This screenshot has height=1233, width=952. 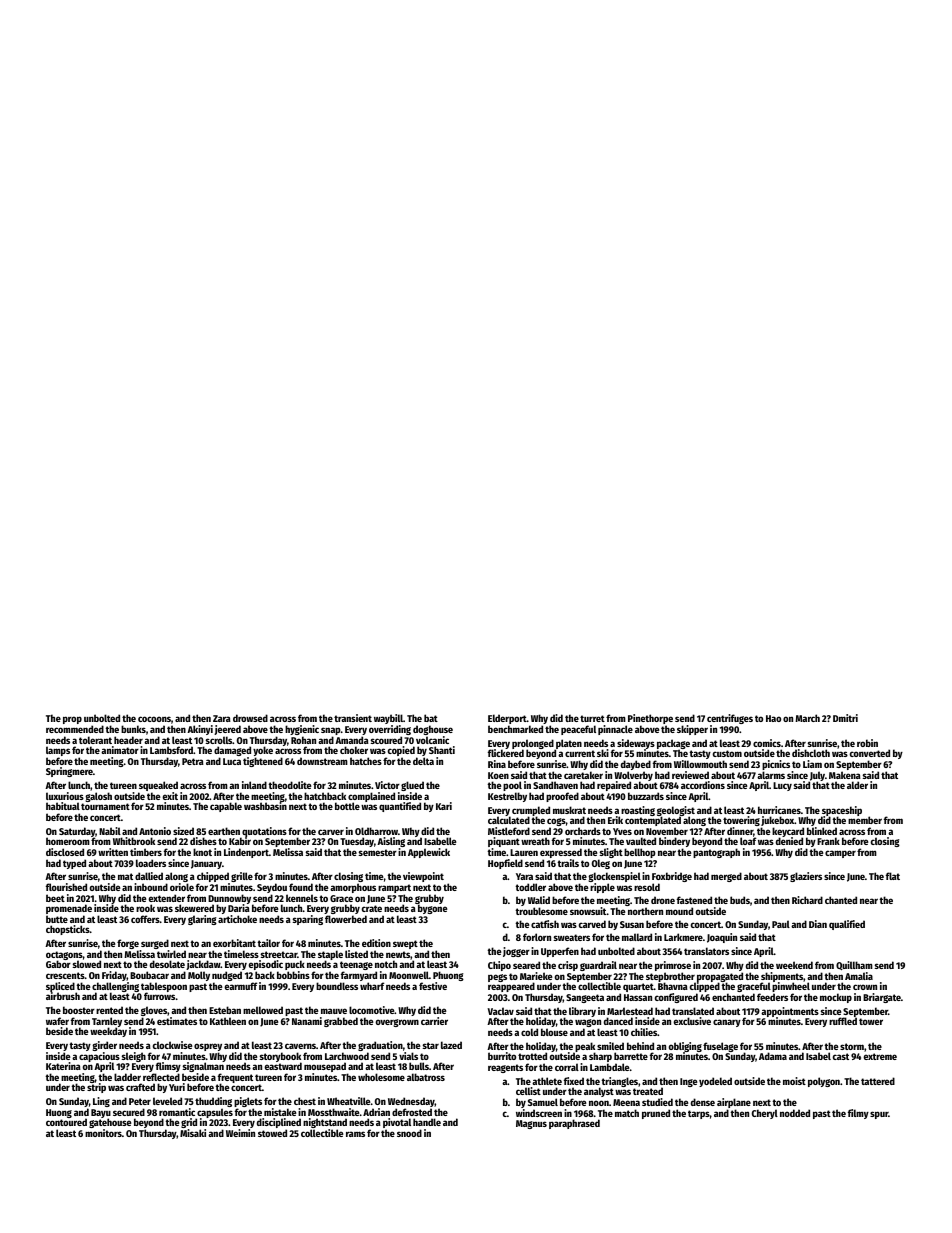 What do you see at coordinates (103, 1133) in the screenshot?
I see `monitors` at bounding box center [103, 1133].
